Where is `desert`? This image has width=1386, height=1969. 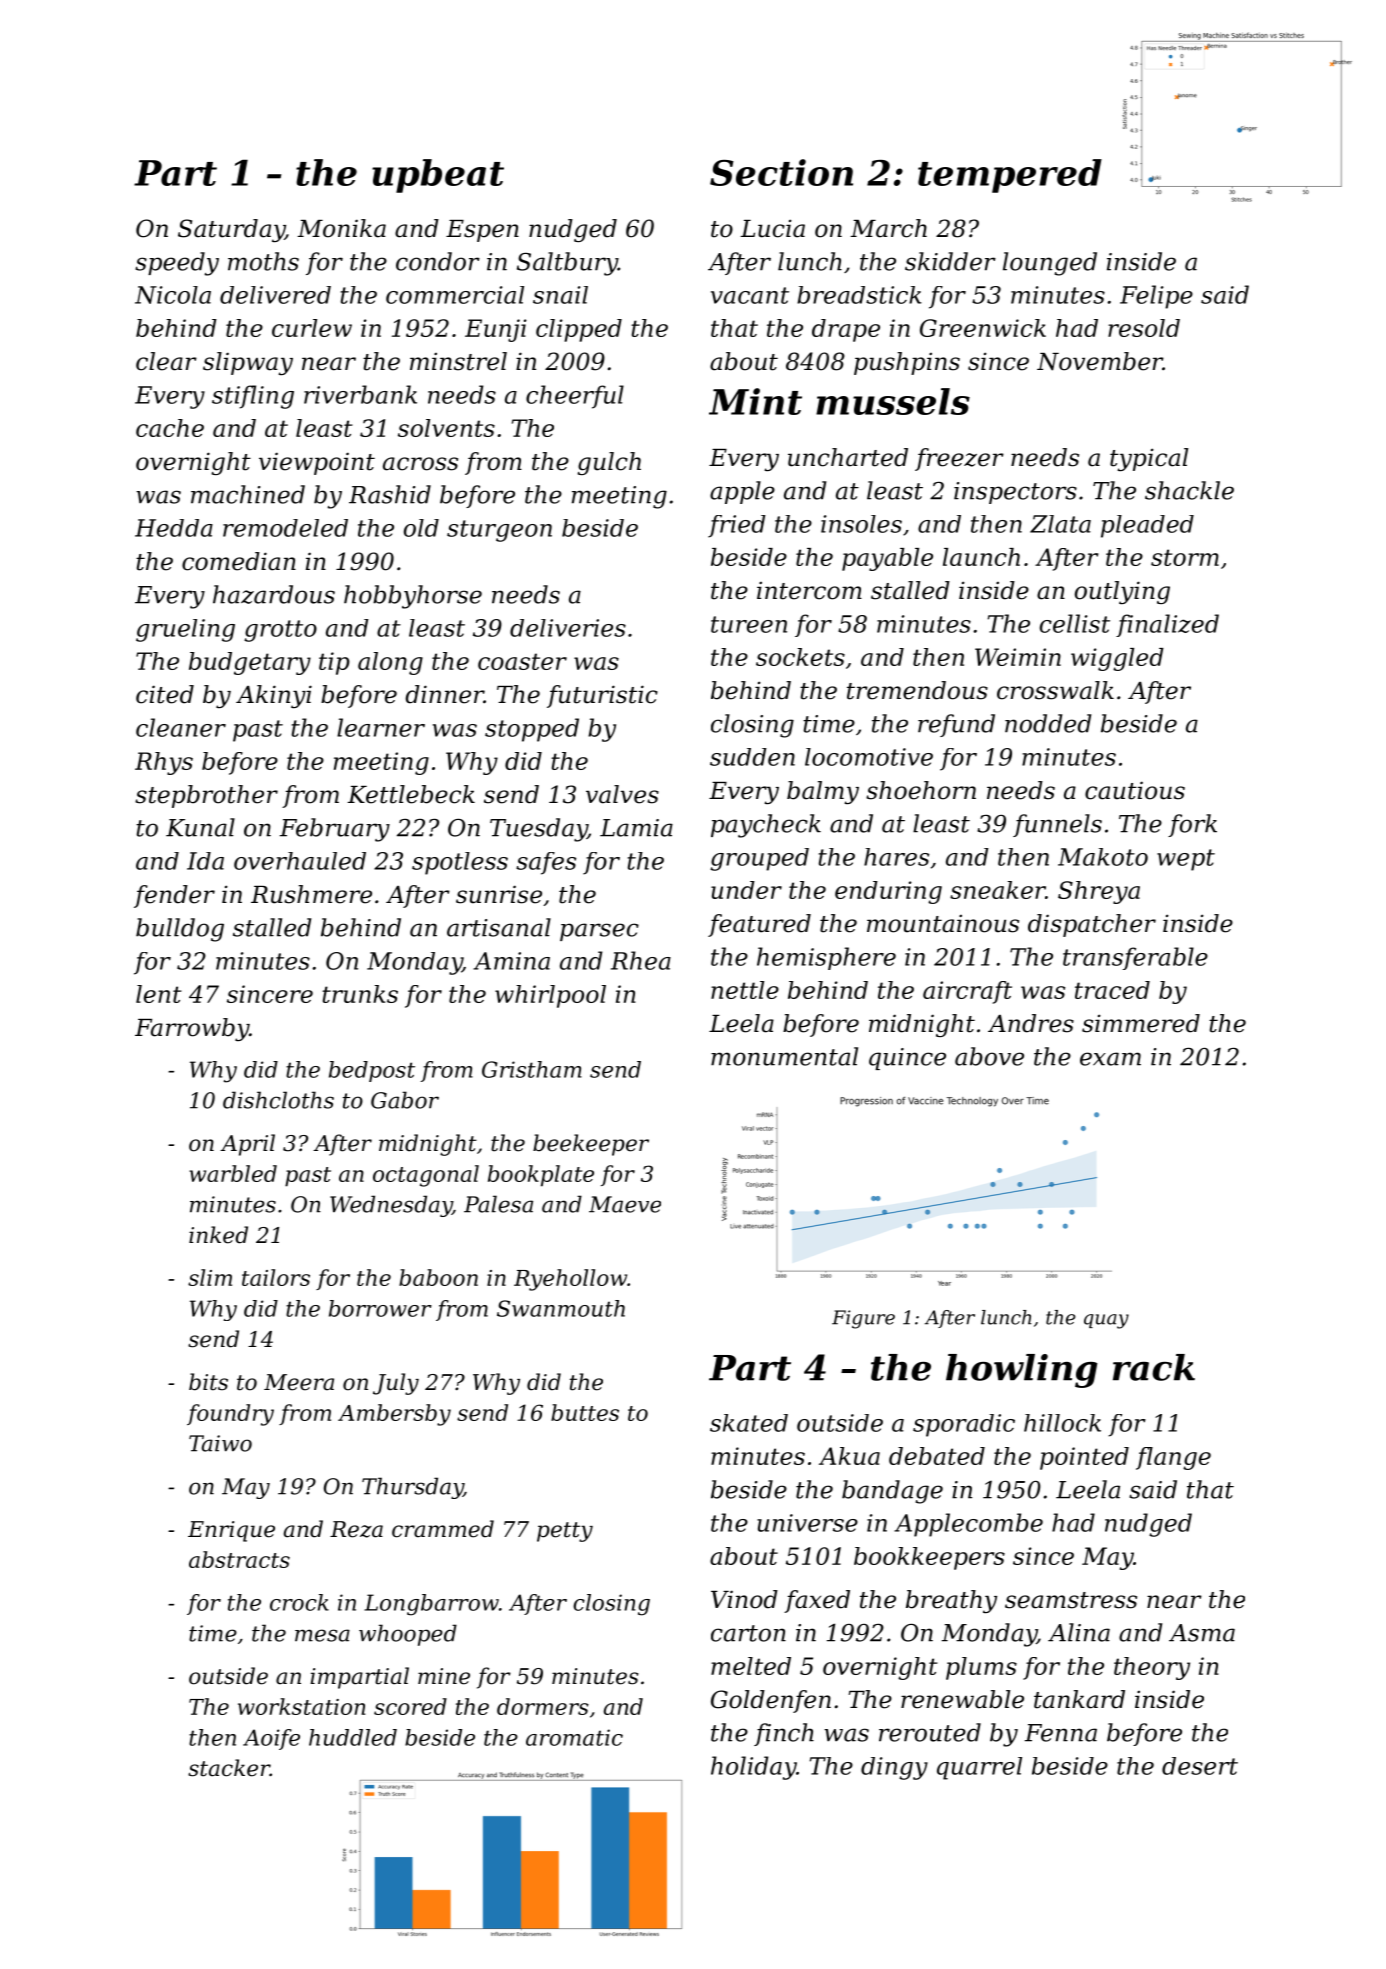 desert is located at coordinates (1200, 1766).
